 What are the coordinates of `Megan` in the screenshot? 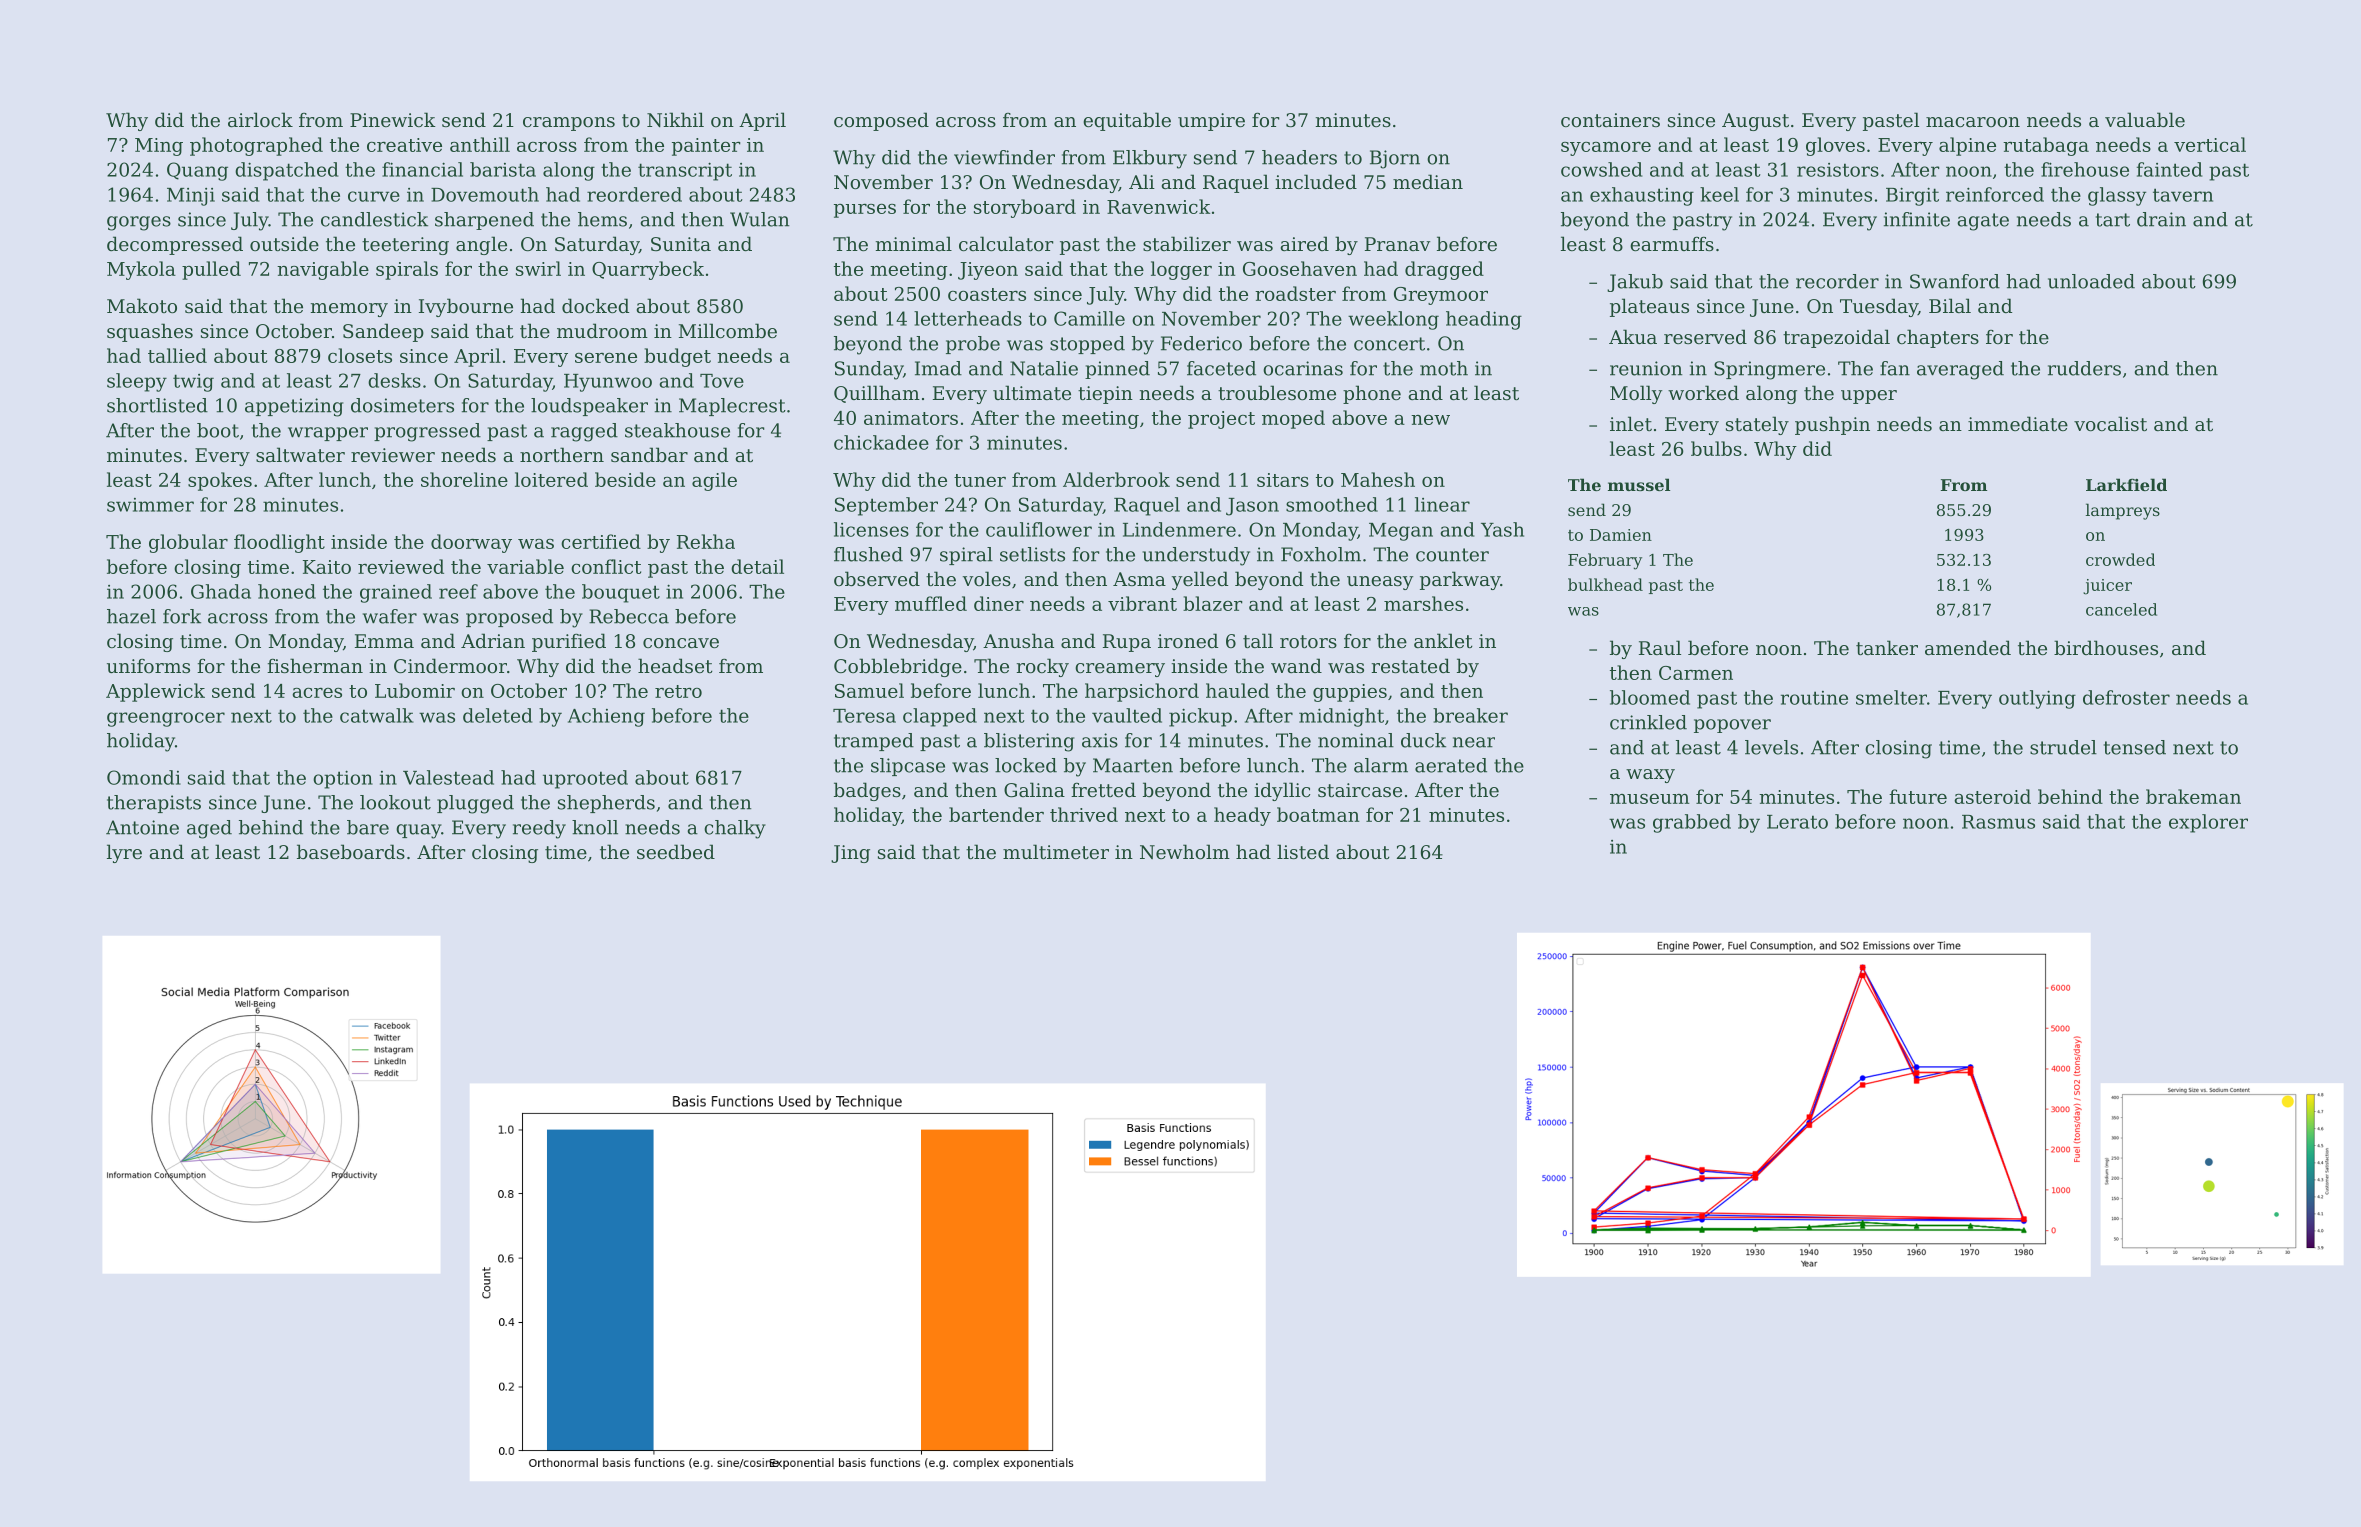 It's located at (1401, 532).
